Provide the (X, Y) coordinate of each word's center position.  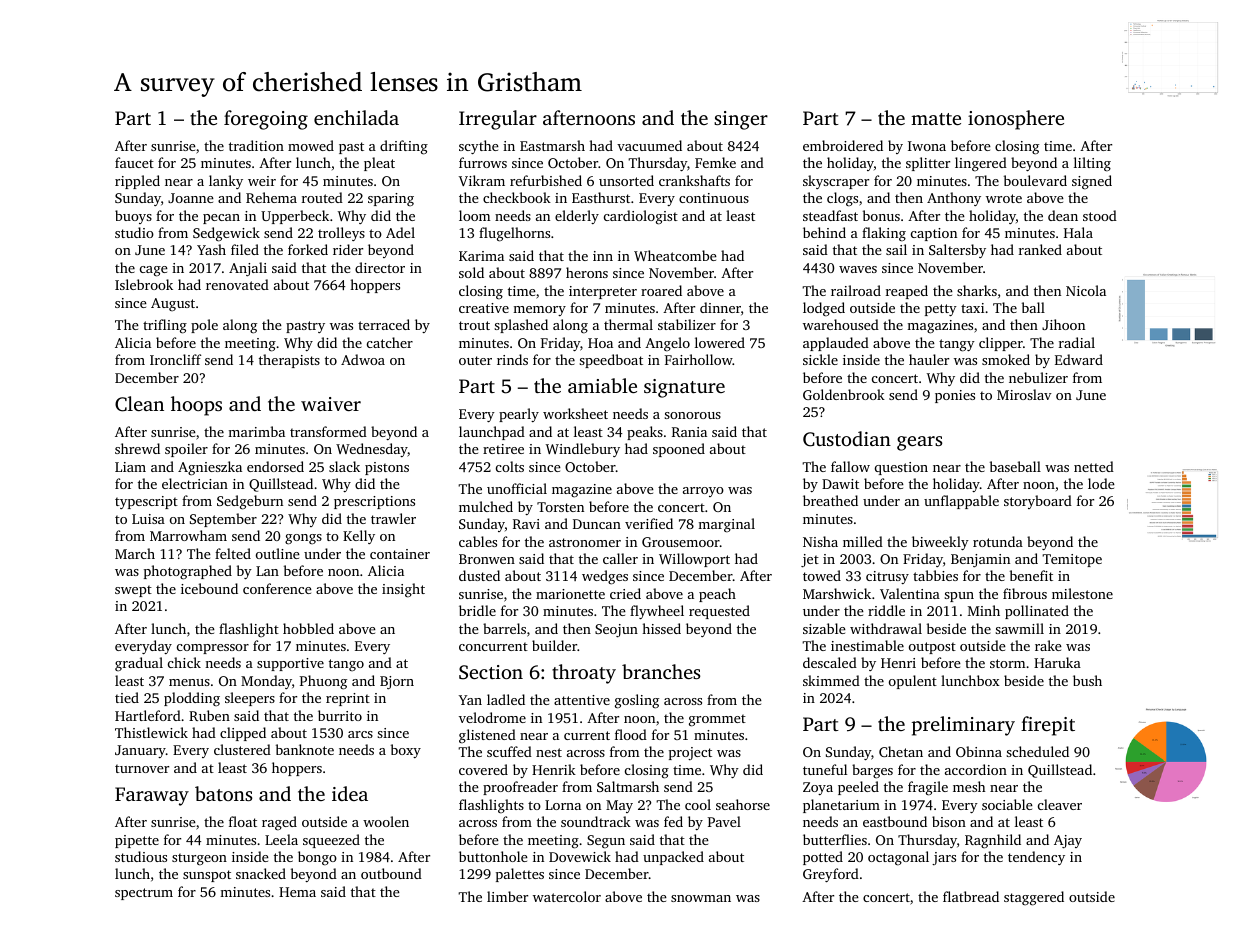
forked (308, 249)
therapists (289, 361)
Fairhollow (699, 359)
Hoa (600, 343)
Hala (1078, 232)
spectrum (144, 894)
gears (919, 443)
